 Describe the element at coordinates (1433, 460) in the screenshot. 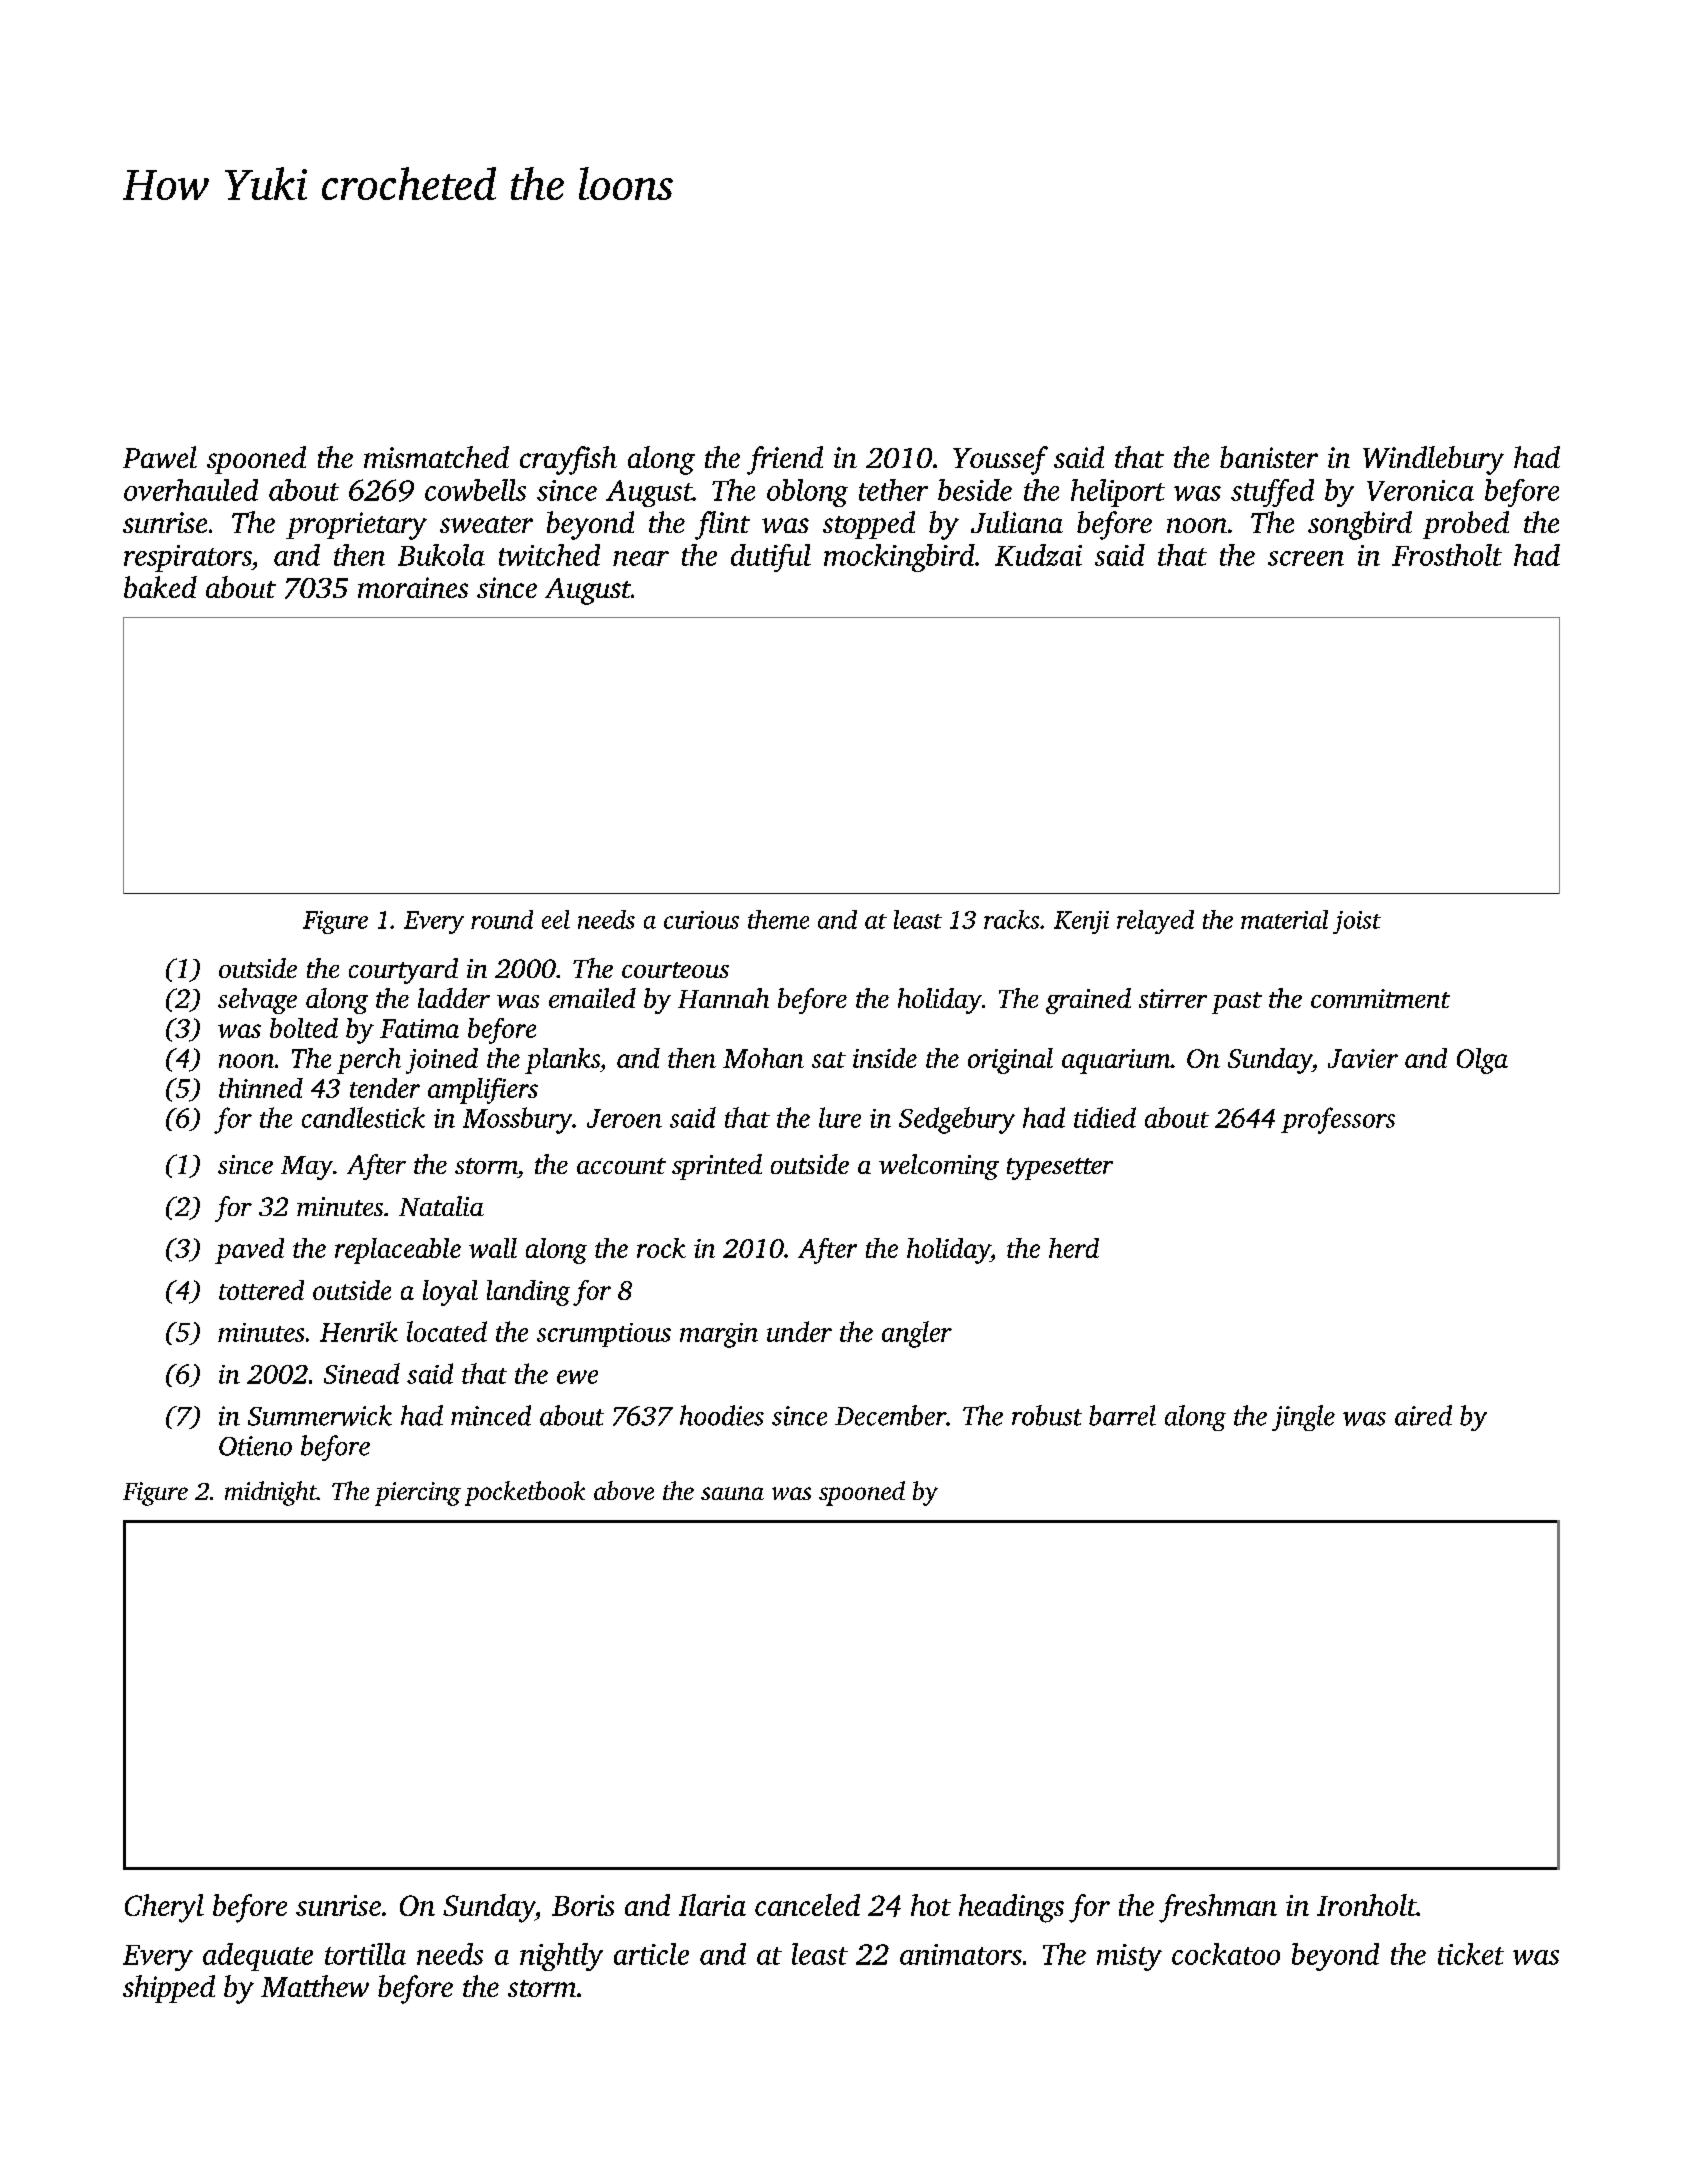

I see `Windlebury` at that location.
